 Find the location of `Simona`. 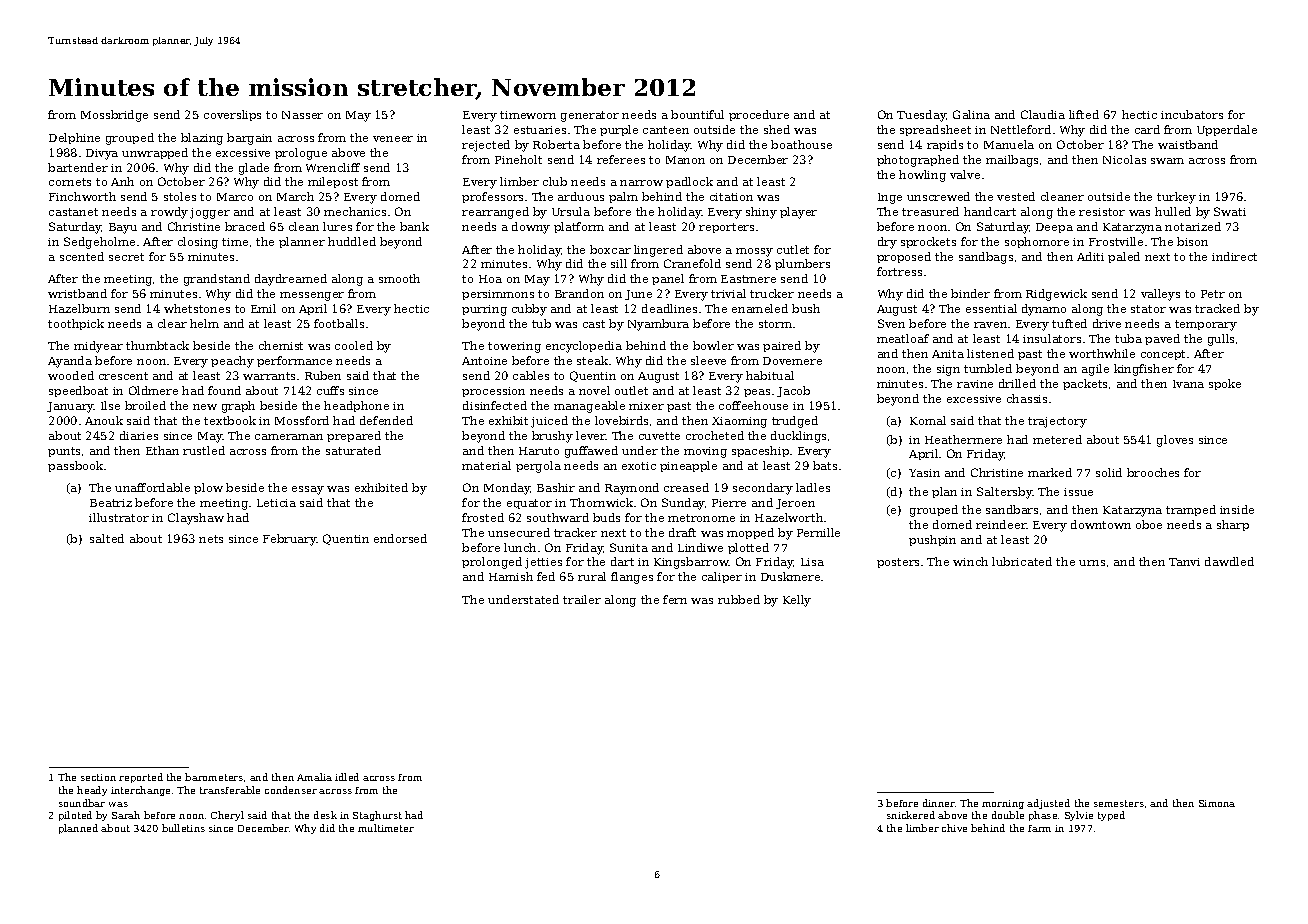

Simona is located at coordinates (1217, 803).
